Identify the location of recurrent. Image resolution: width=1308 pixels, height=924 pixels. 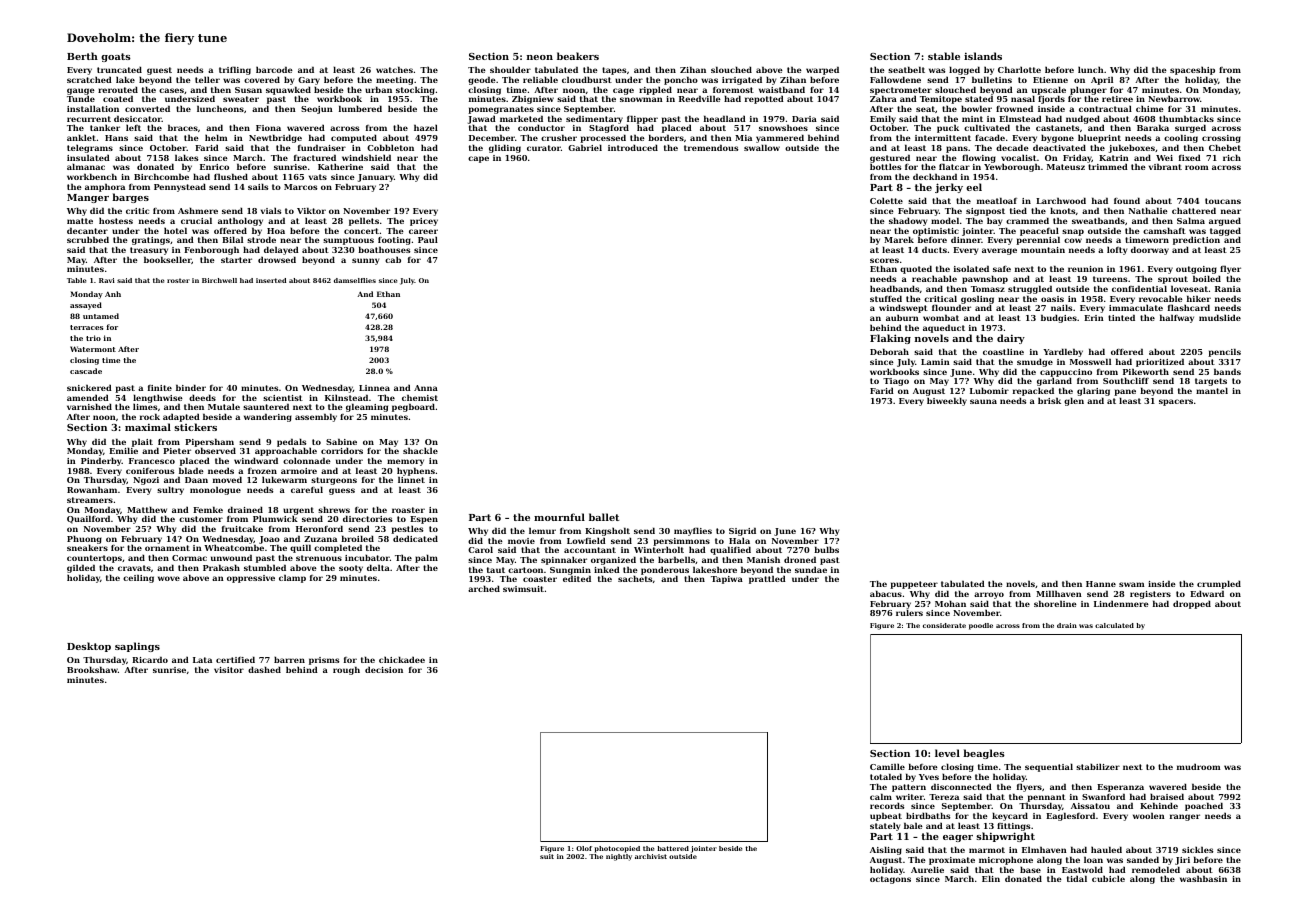
(89, 119).
